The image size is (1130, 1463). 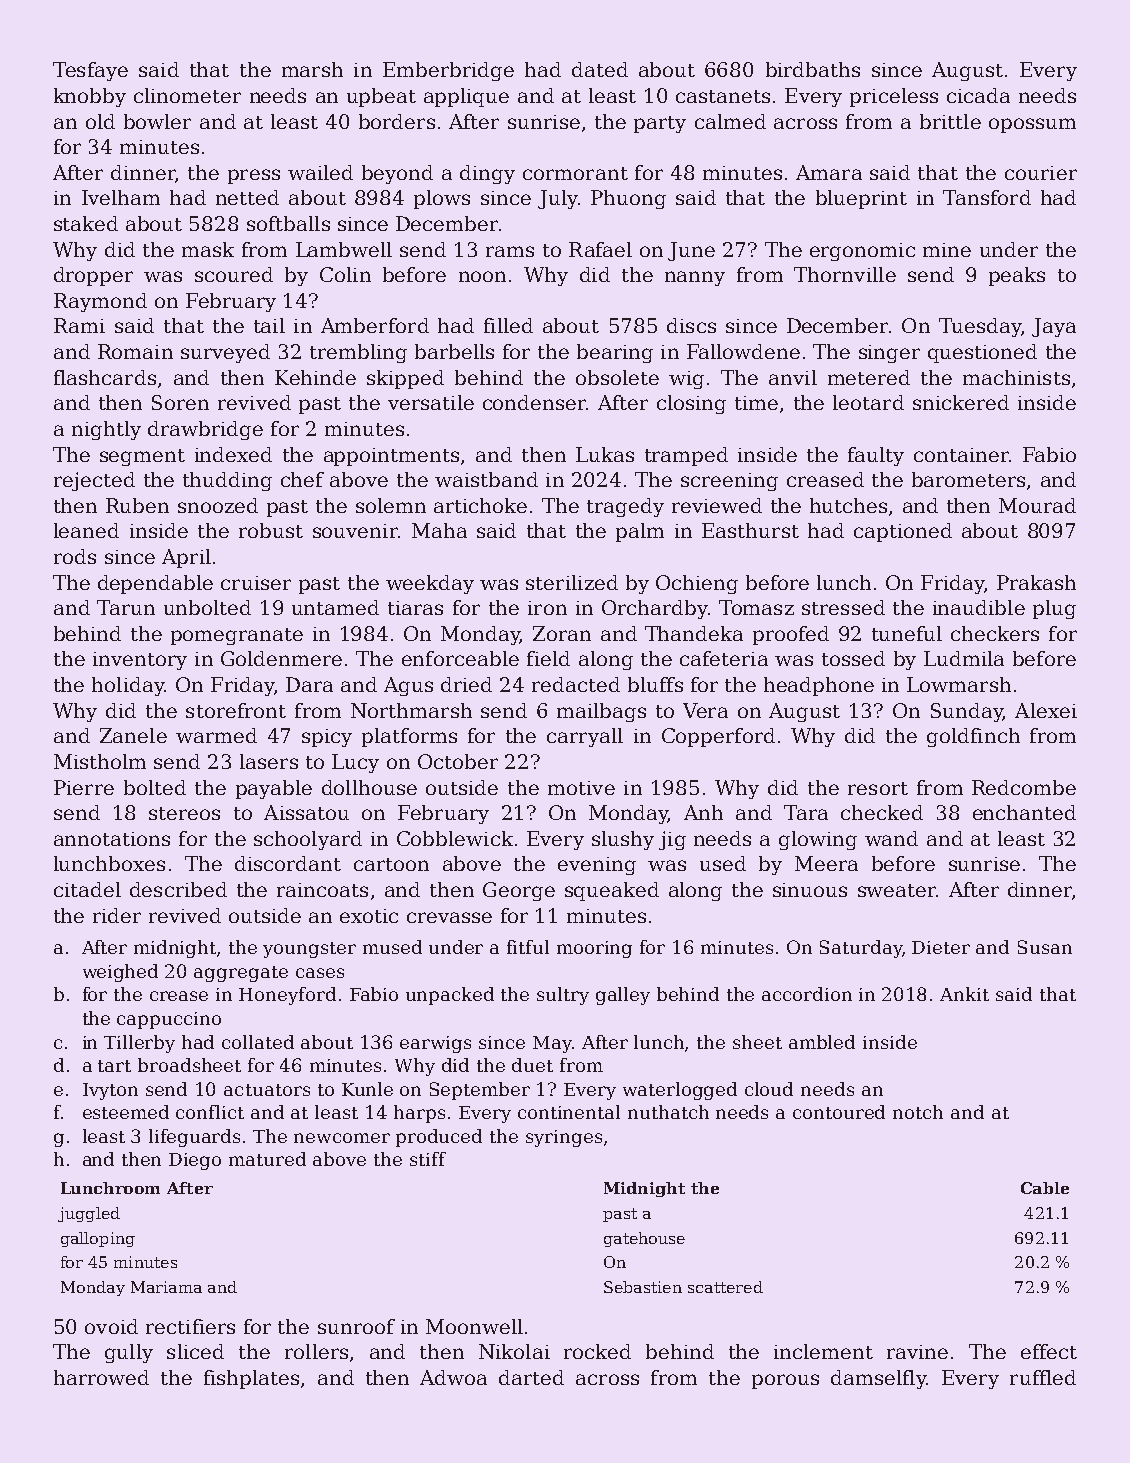 What do you see at coordinates (269, 761) in the screenshot?
I see `lasers` at bounding box center [269, 761].
